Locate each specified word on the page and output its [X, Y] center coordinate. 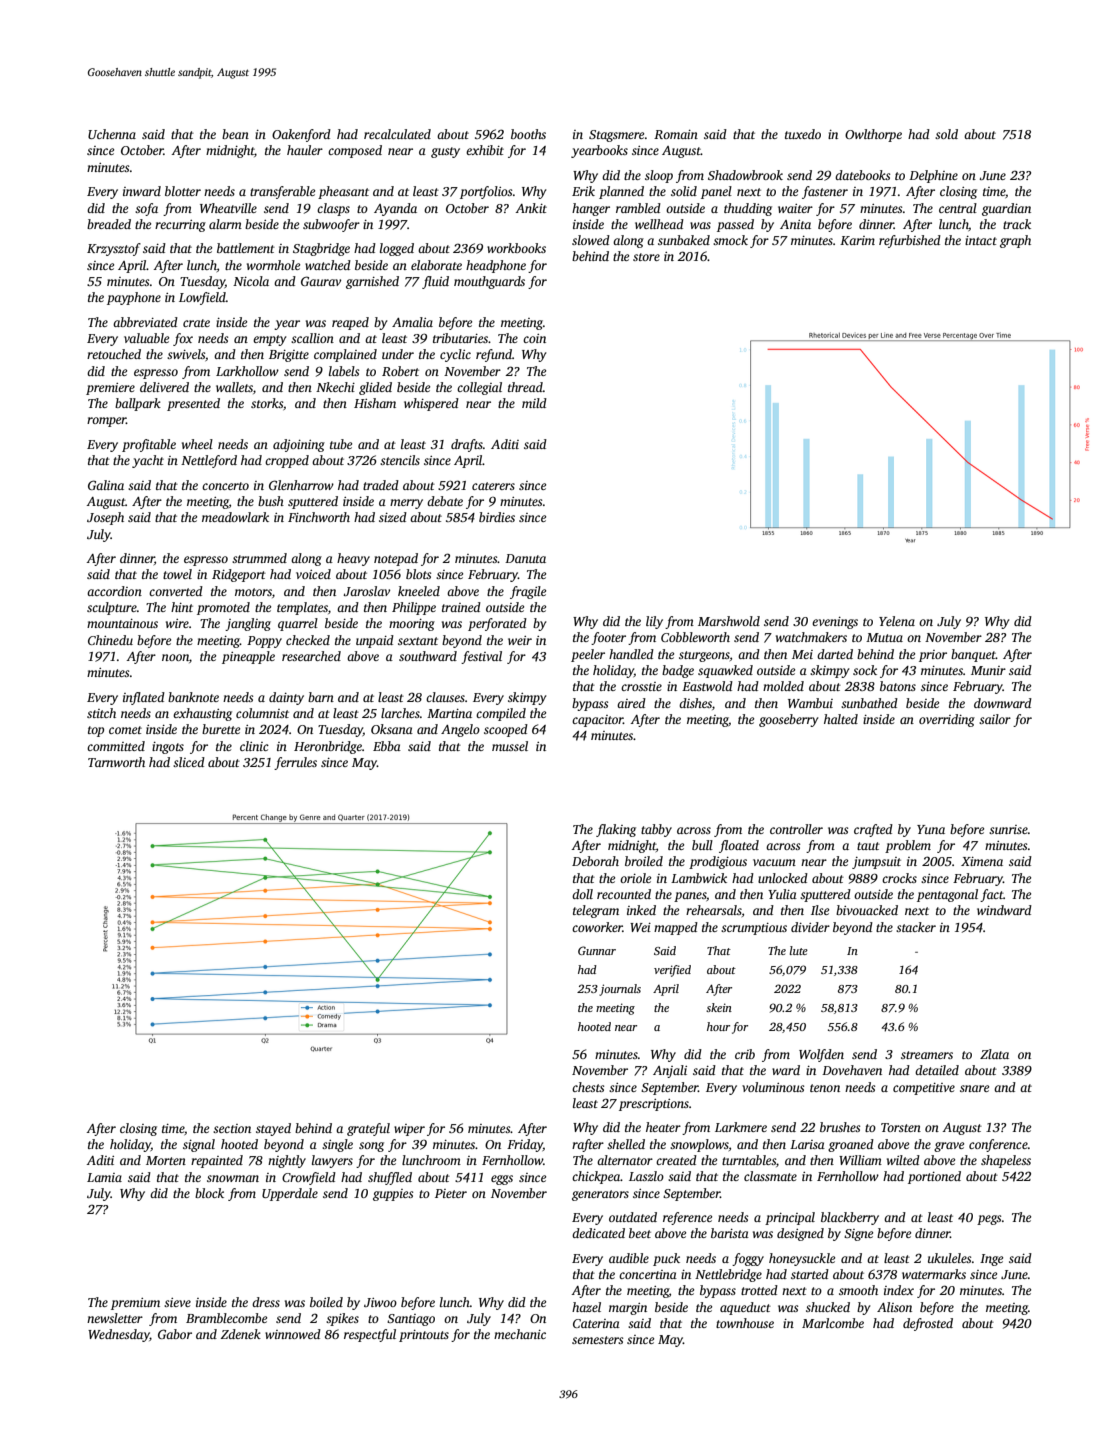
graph [1015, 241]
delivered [164, 387]
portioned [934, 1177]
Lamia [104, 1177]
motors [253, 592]
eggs [502, 1180]
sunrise [1008, 829]
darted [835, 654]
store [646, 257]
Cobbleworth [695, 637]
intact [981, 240]
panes [690, 897]
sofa [146, 209]
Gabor [175, 1334]
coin [534, 338]
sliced [189, 762]
